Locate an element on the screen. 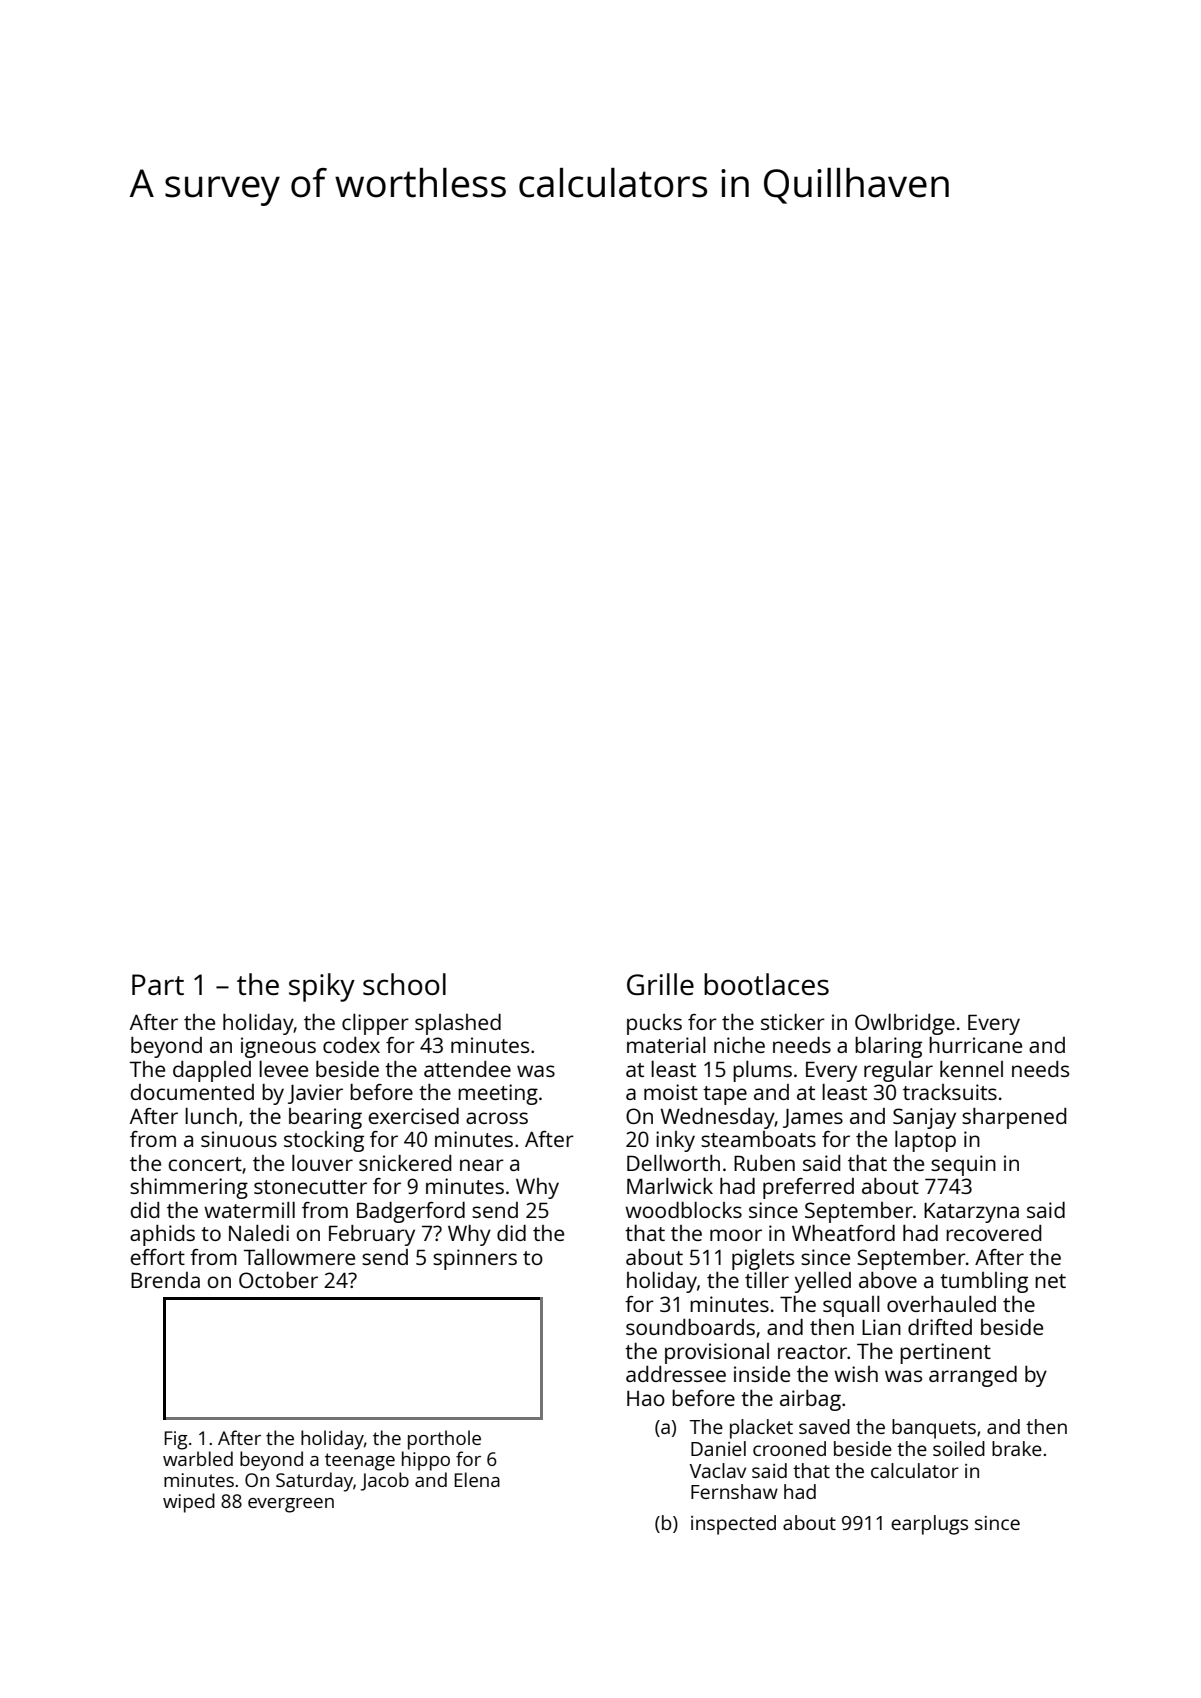 The width and height of the screenshot is (1201, 1698). clipper is located at coordinates (375, 1024).
